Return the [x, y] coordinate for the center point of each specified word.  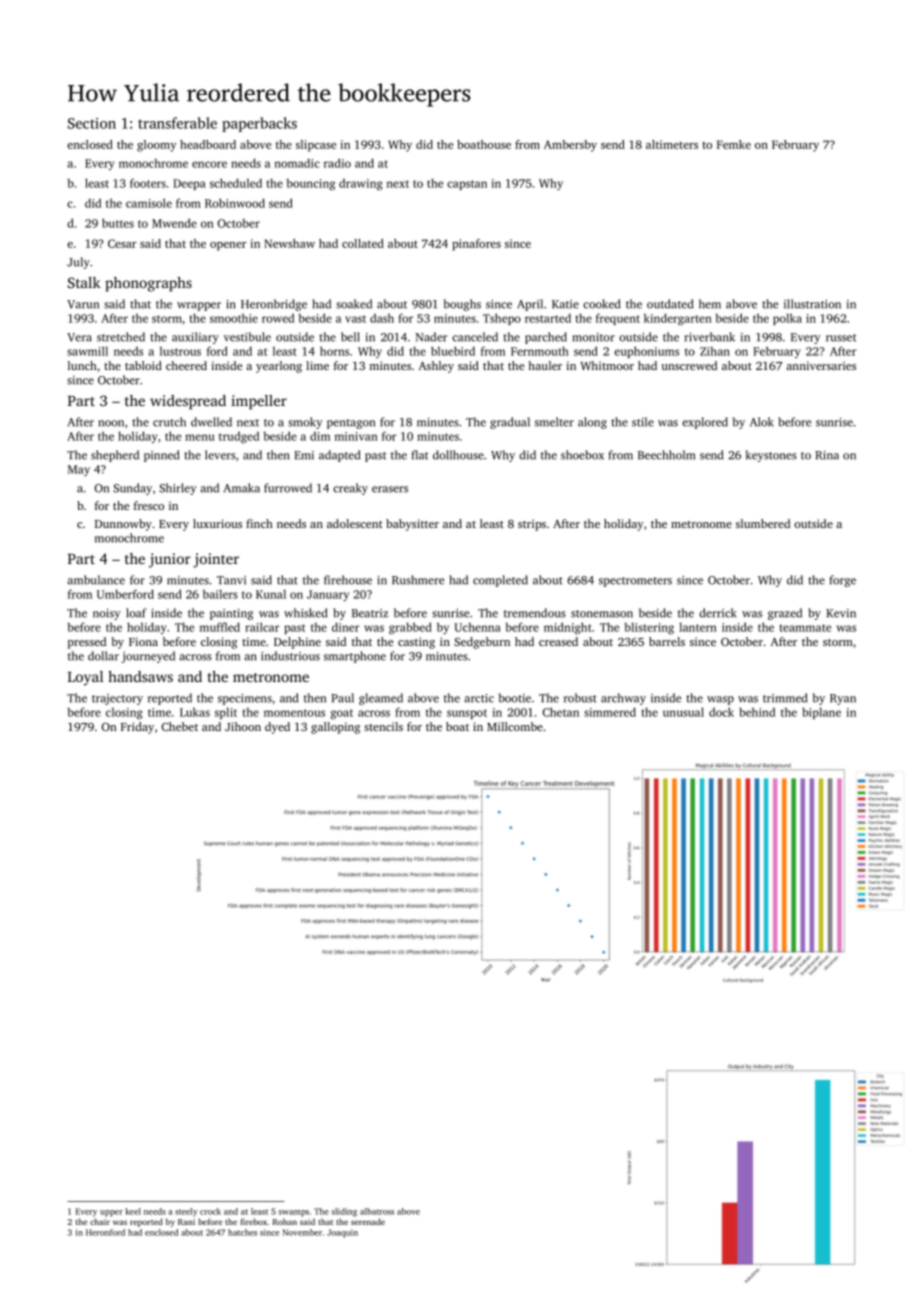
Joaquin [342, 1233]
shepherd [115, 456]
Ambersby [570, 146]
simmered [610, 712]
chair [100, 1221]
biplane [821, 713]
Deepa [189, 184]
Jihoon [243, 726]
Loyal [85, 678]
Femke [734, 144]
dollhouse [458, 455]
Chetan [560, 712]
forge [843, 581]
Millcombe [515, 726]
